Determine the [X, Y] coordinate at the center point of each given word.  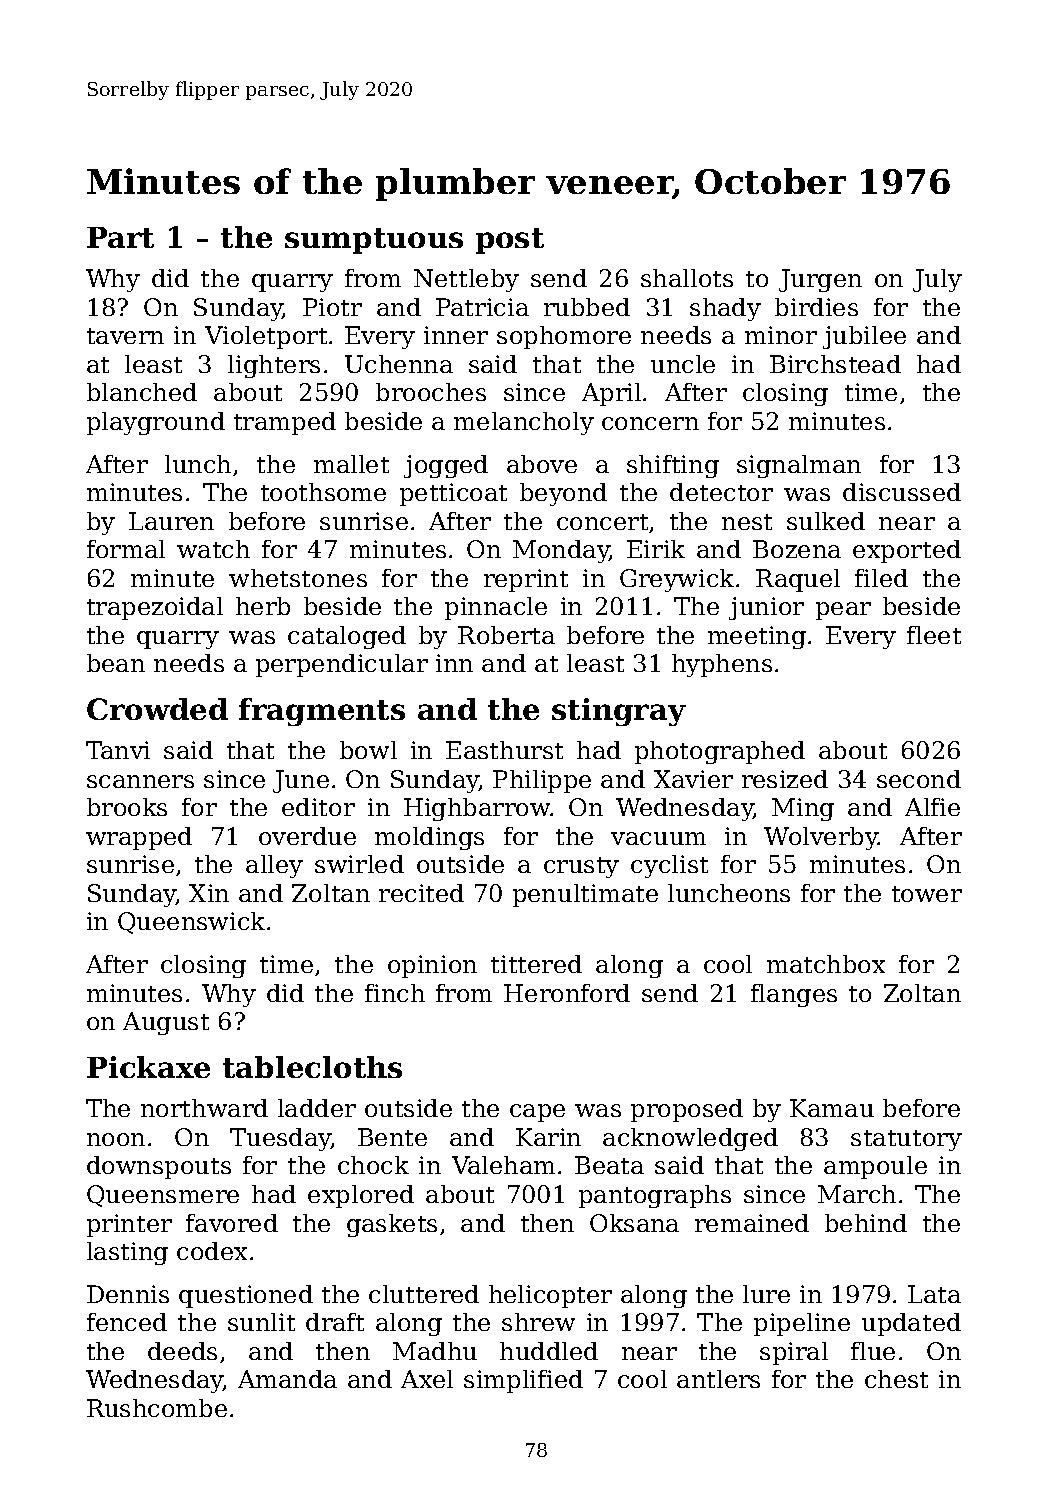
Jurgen [820, 280]
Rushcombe [157, 1408]
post [510, 241]
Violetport [266, 337]
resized [785, 779]
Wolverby [821, 838]
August [166, 1023]
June [301, 781]
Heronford [567, 993]
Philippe [542, 781]
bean [116, 663]
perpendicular [342, 665]
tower [927, 894]
